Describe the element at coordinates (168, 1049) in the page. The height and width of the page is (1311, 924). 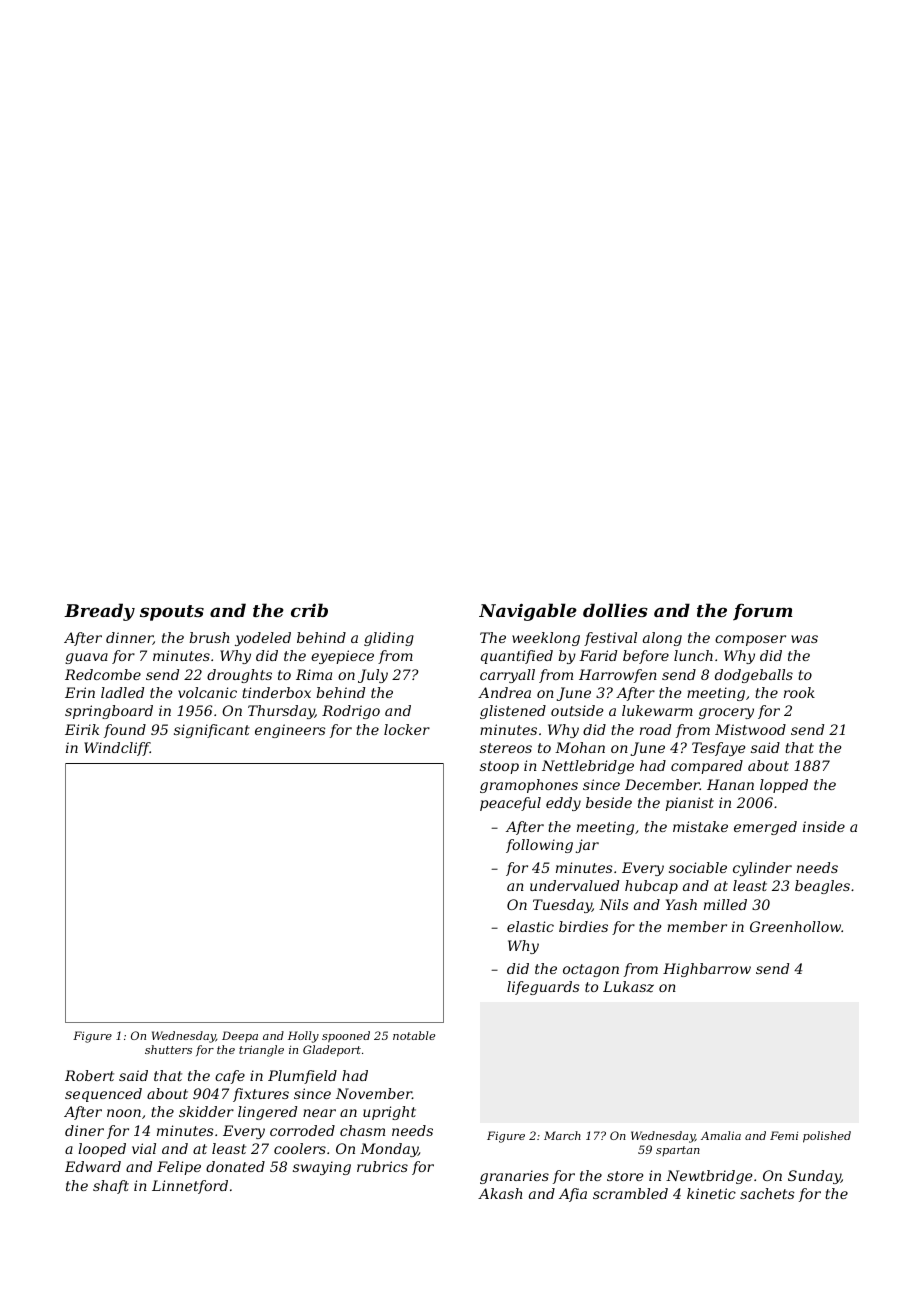
I see `shutters` at that location.
